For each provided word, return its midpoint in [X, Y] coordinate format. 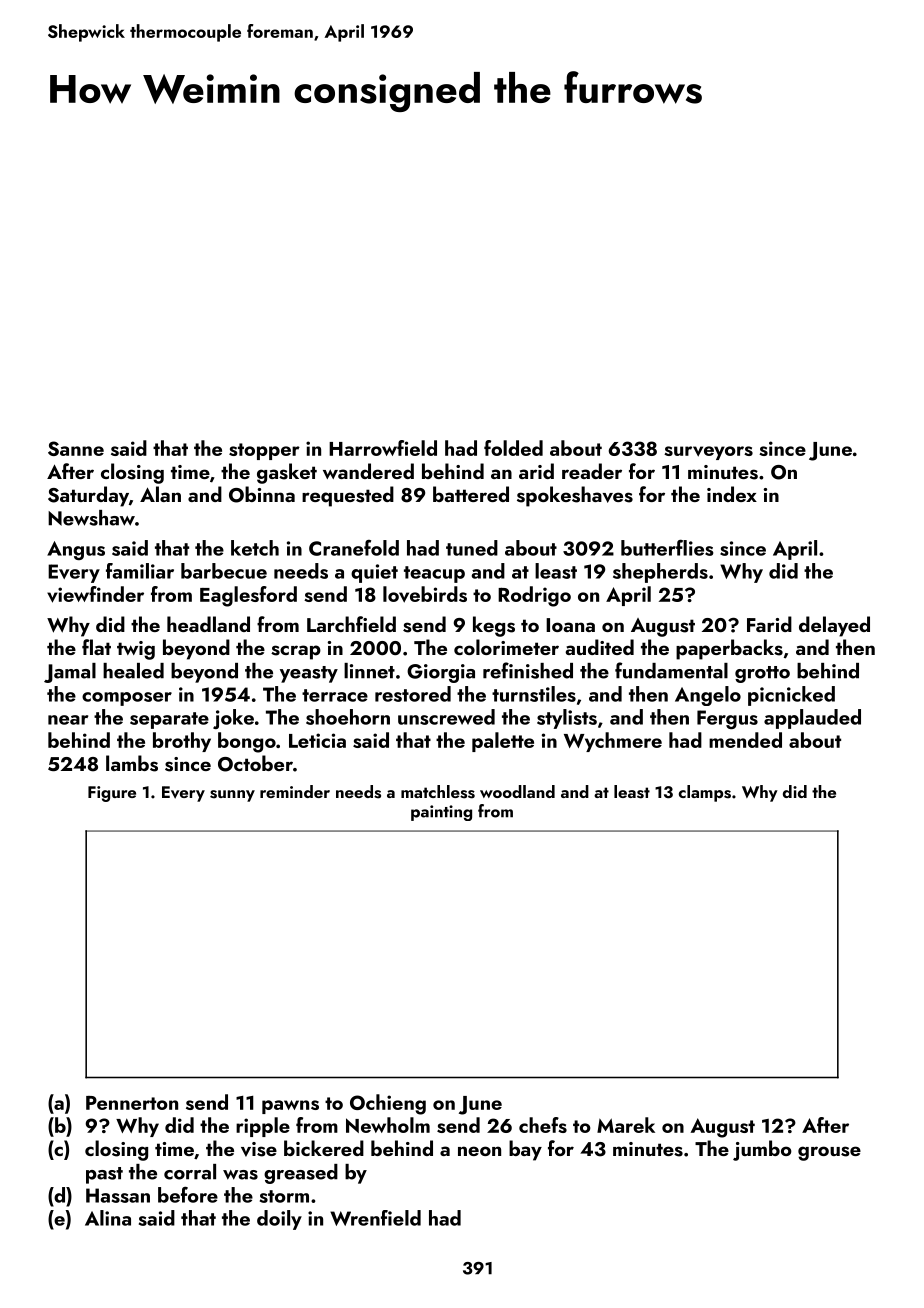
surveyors [708, 453]
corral [190, 1172]
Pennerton [132, 1103]
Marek [626, 1125]
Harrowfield [383, 448]
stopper [264, 451]
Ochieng [388, 1104]
